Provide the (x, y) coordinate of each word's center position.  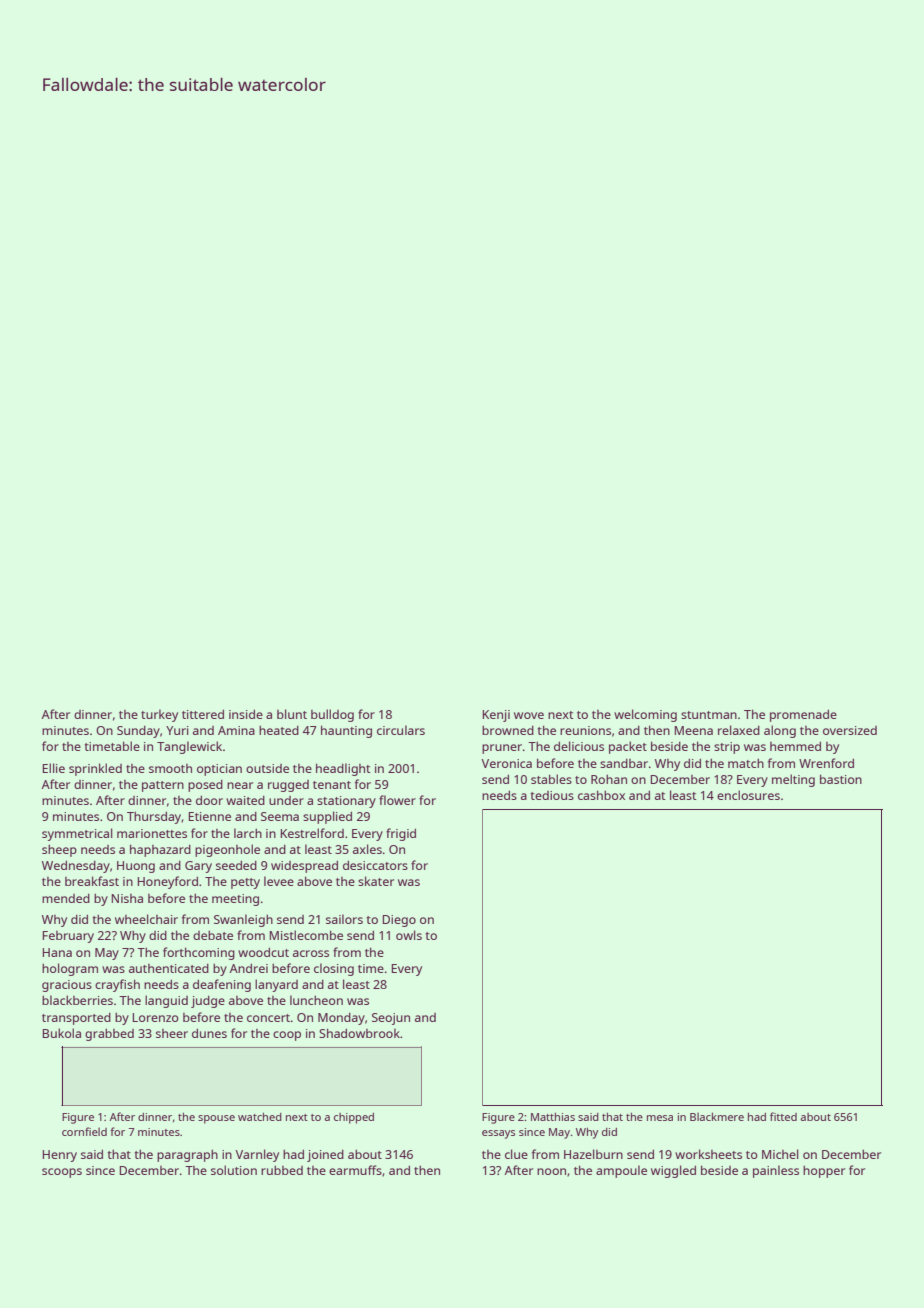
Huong (136, 867)
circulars (401, 730)
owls (409, 935)
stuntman (709, 715)
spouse (216, 1119)
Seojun (391, 1019)
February (68, 937)
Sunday (138, 732)
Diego (399, 921)
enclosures (748, 795)
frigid (401, 834)
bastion (841, 779)
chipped (354, 1118)
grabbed (109, 1035)
